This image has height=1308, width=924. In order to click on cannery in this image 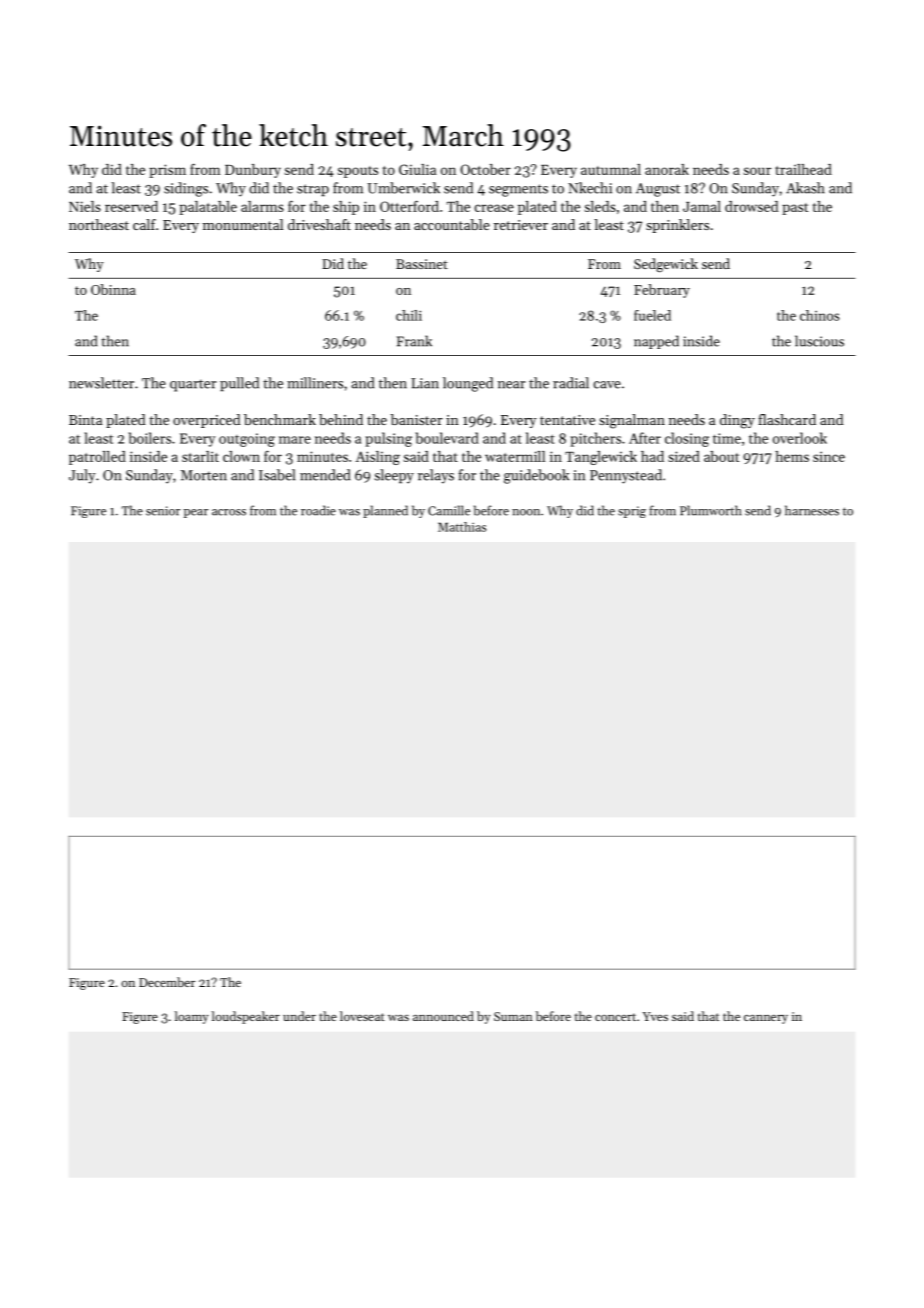, I will do `click(766, 1019)`.
